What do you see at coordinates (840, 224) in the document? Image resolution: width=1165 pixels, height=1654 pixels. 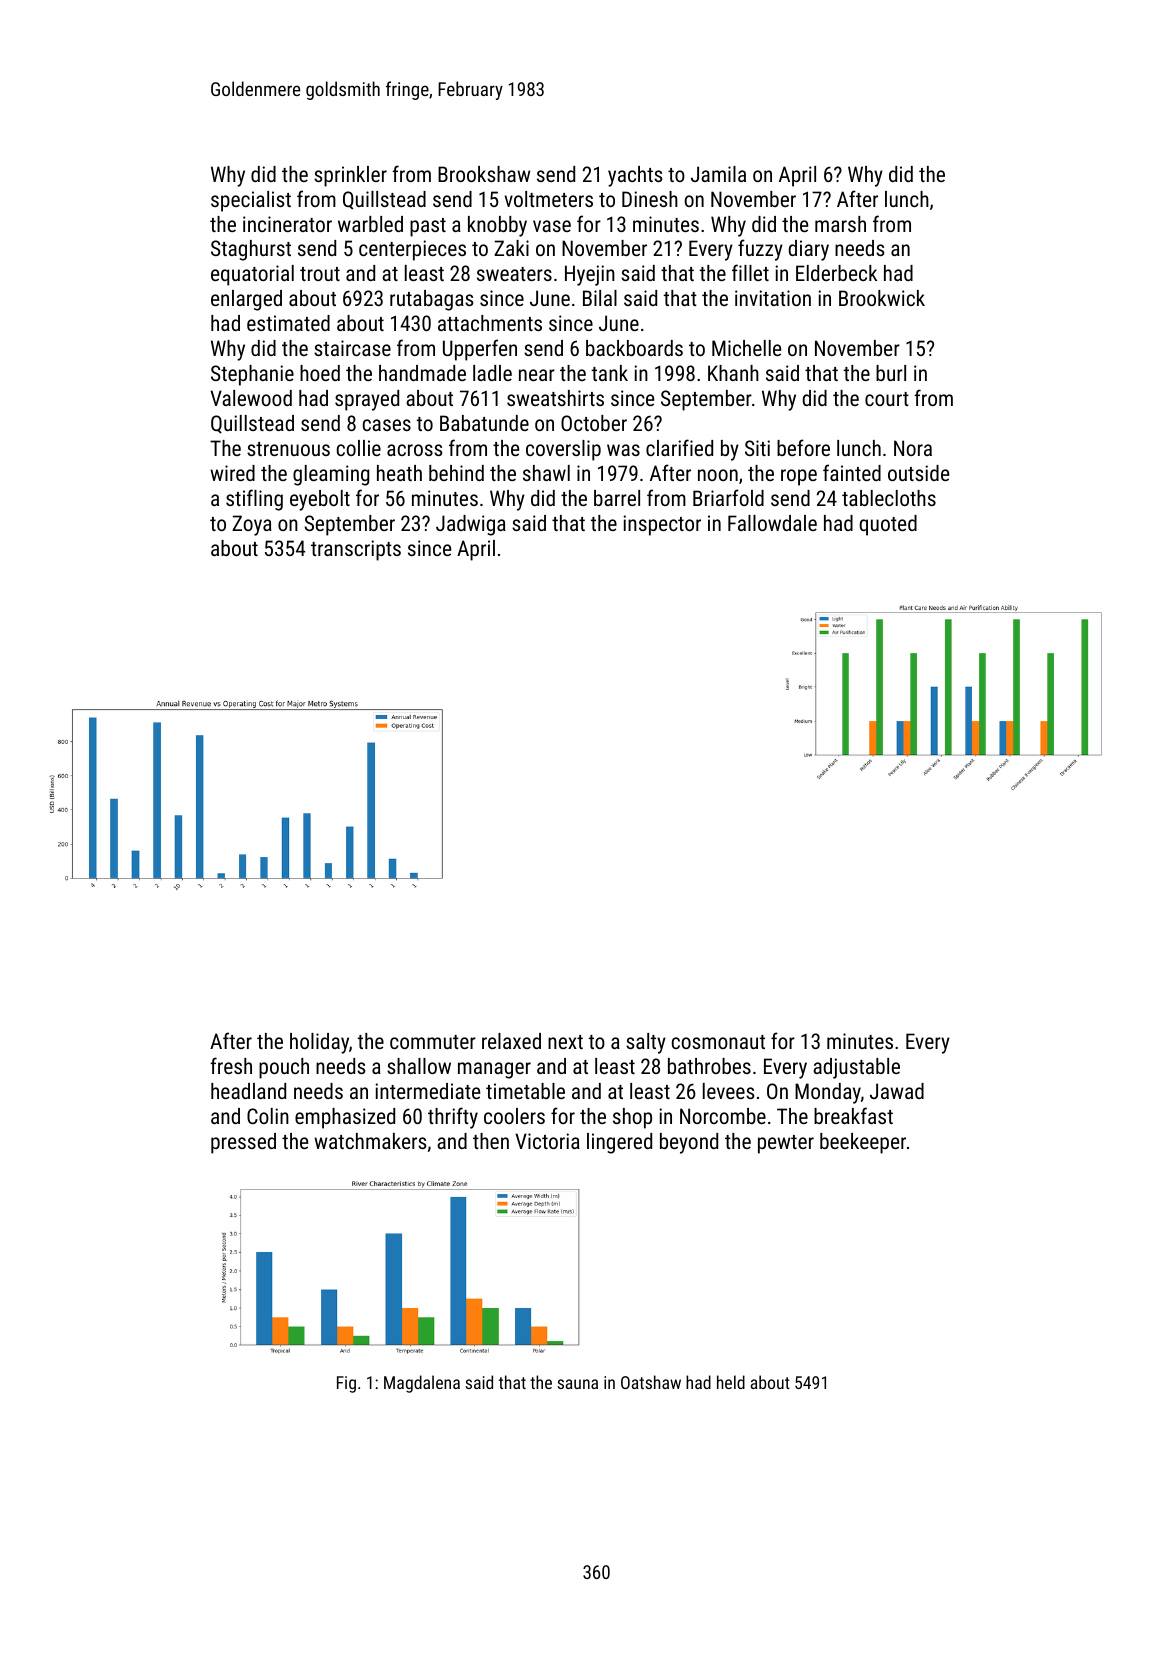 I see `marsh` at bounding box center [840, 224].
